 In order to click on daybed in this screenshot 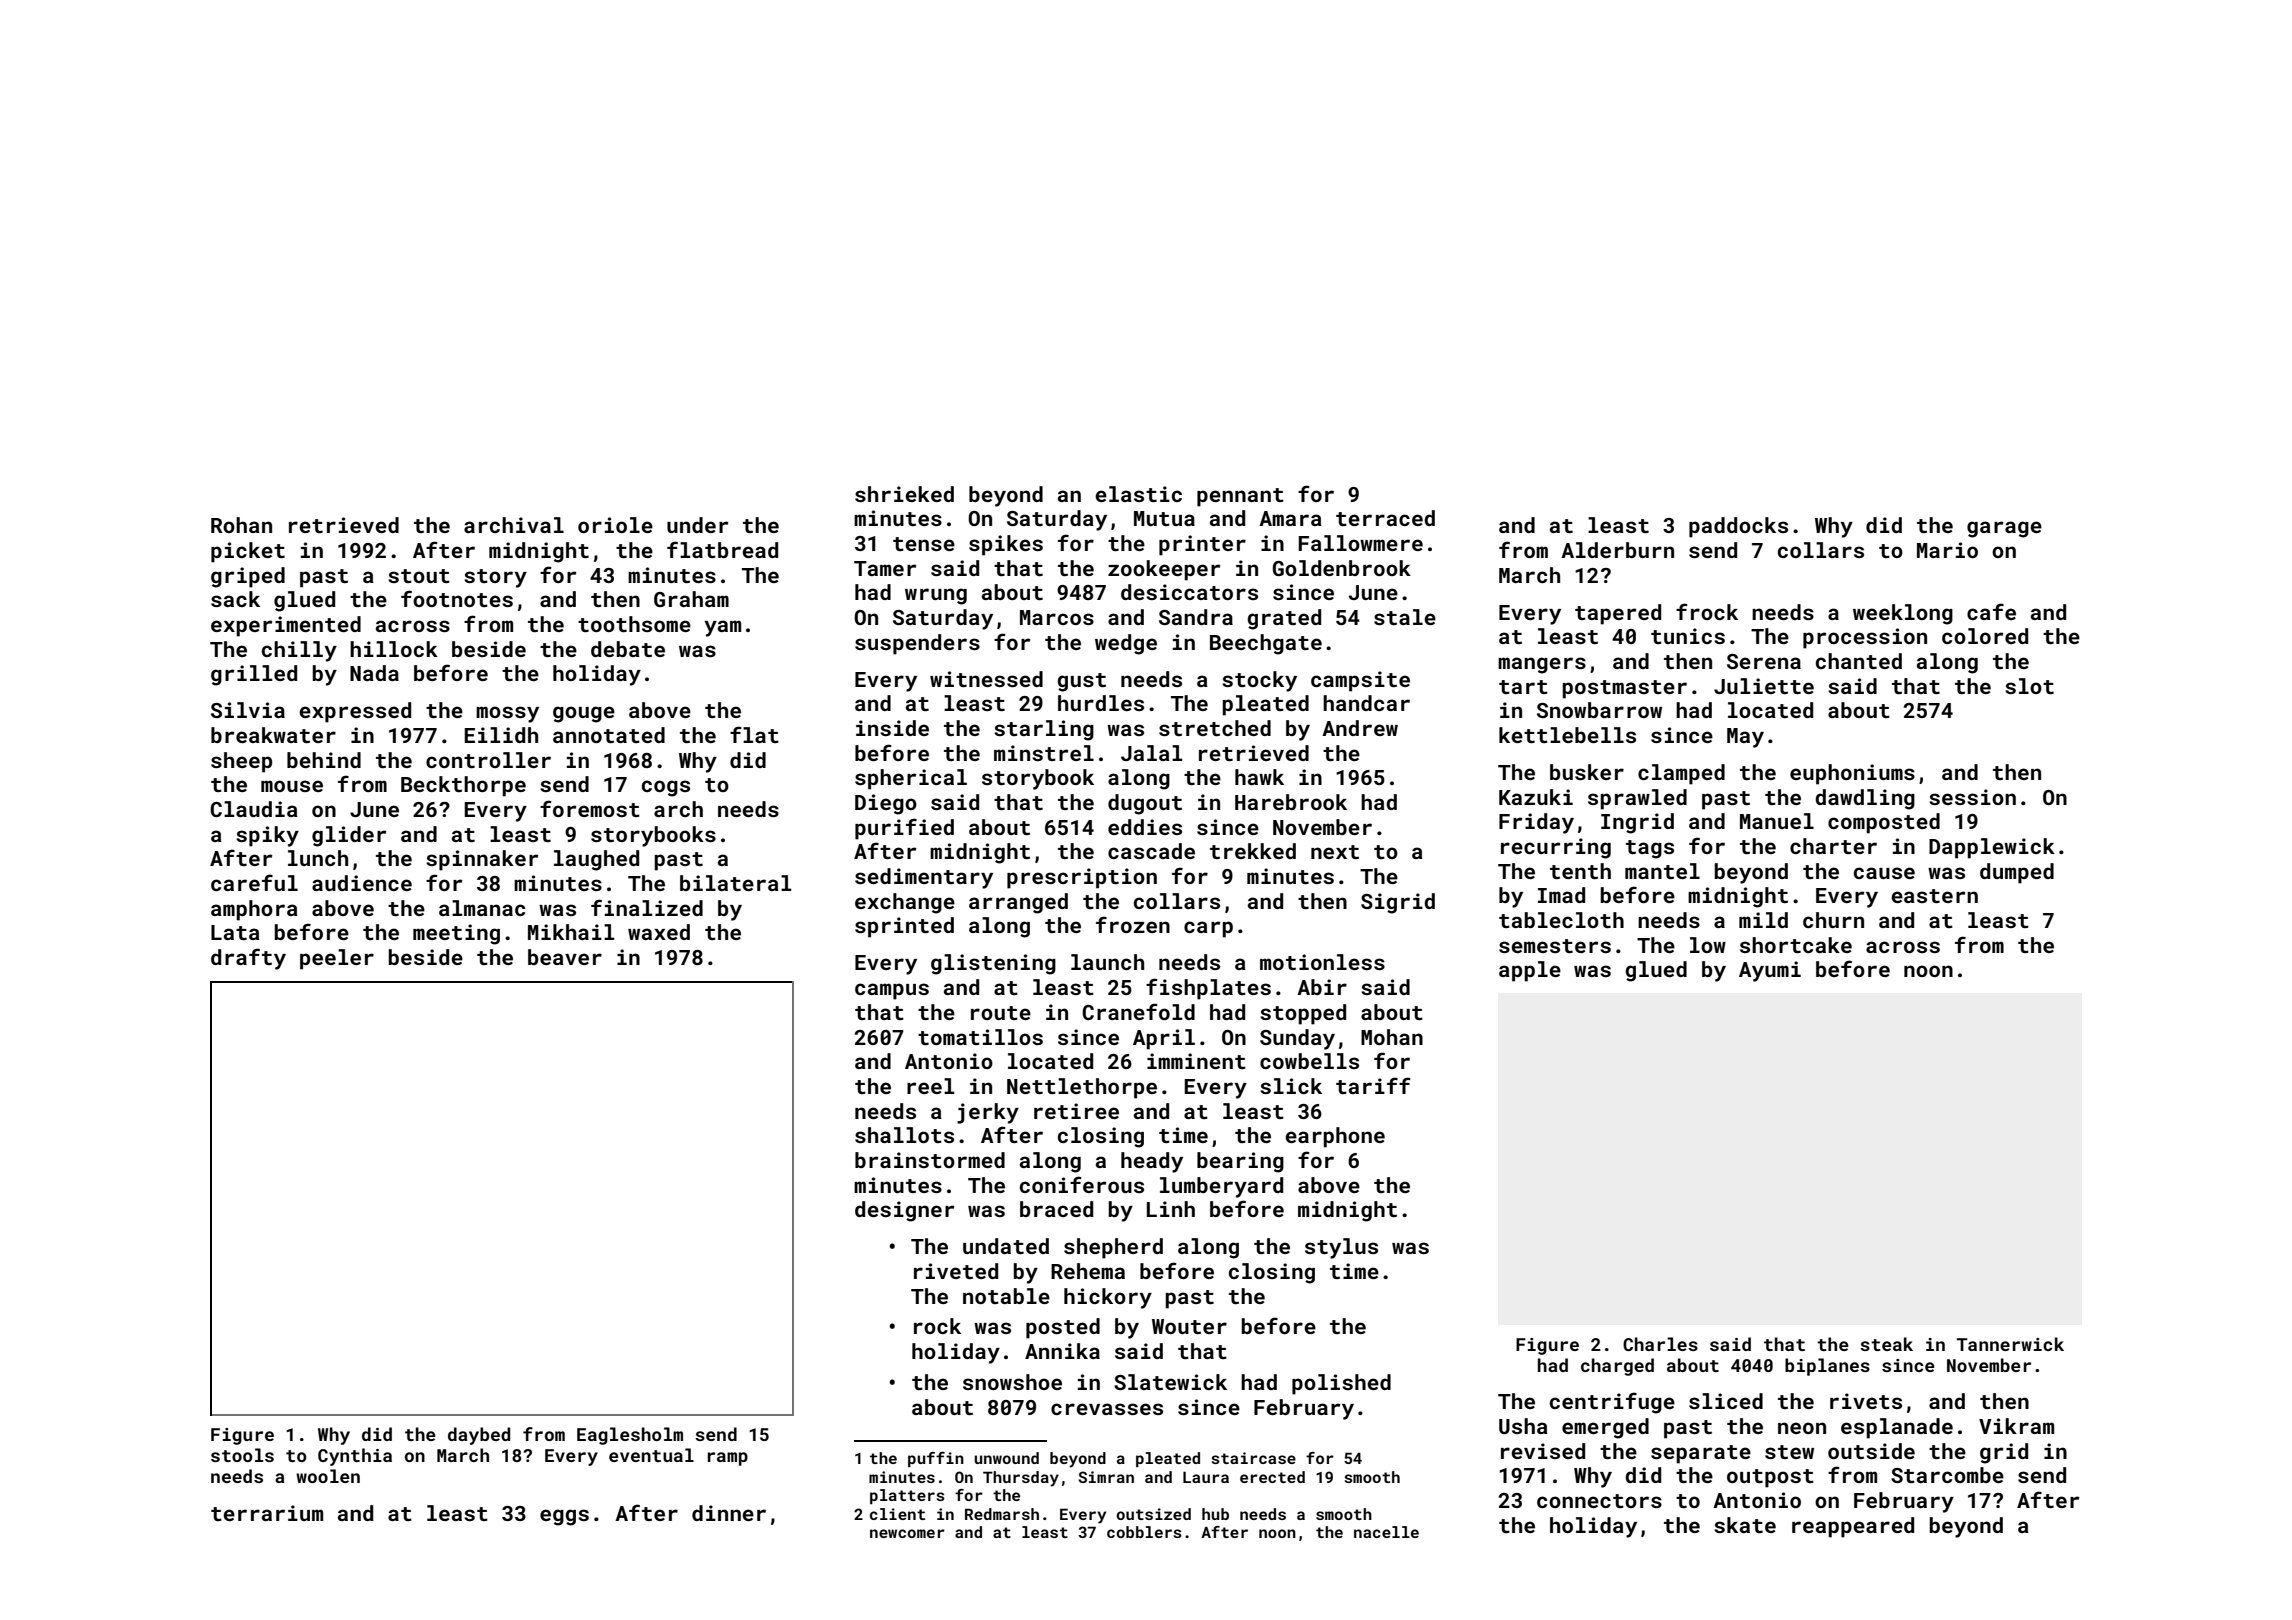, I will do `click(479, 1436)`.
